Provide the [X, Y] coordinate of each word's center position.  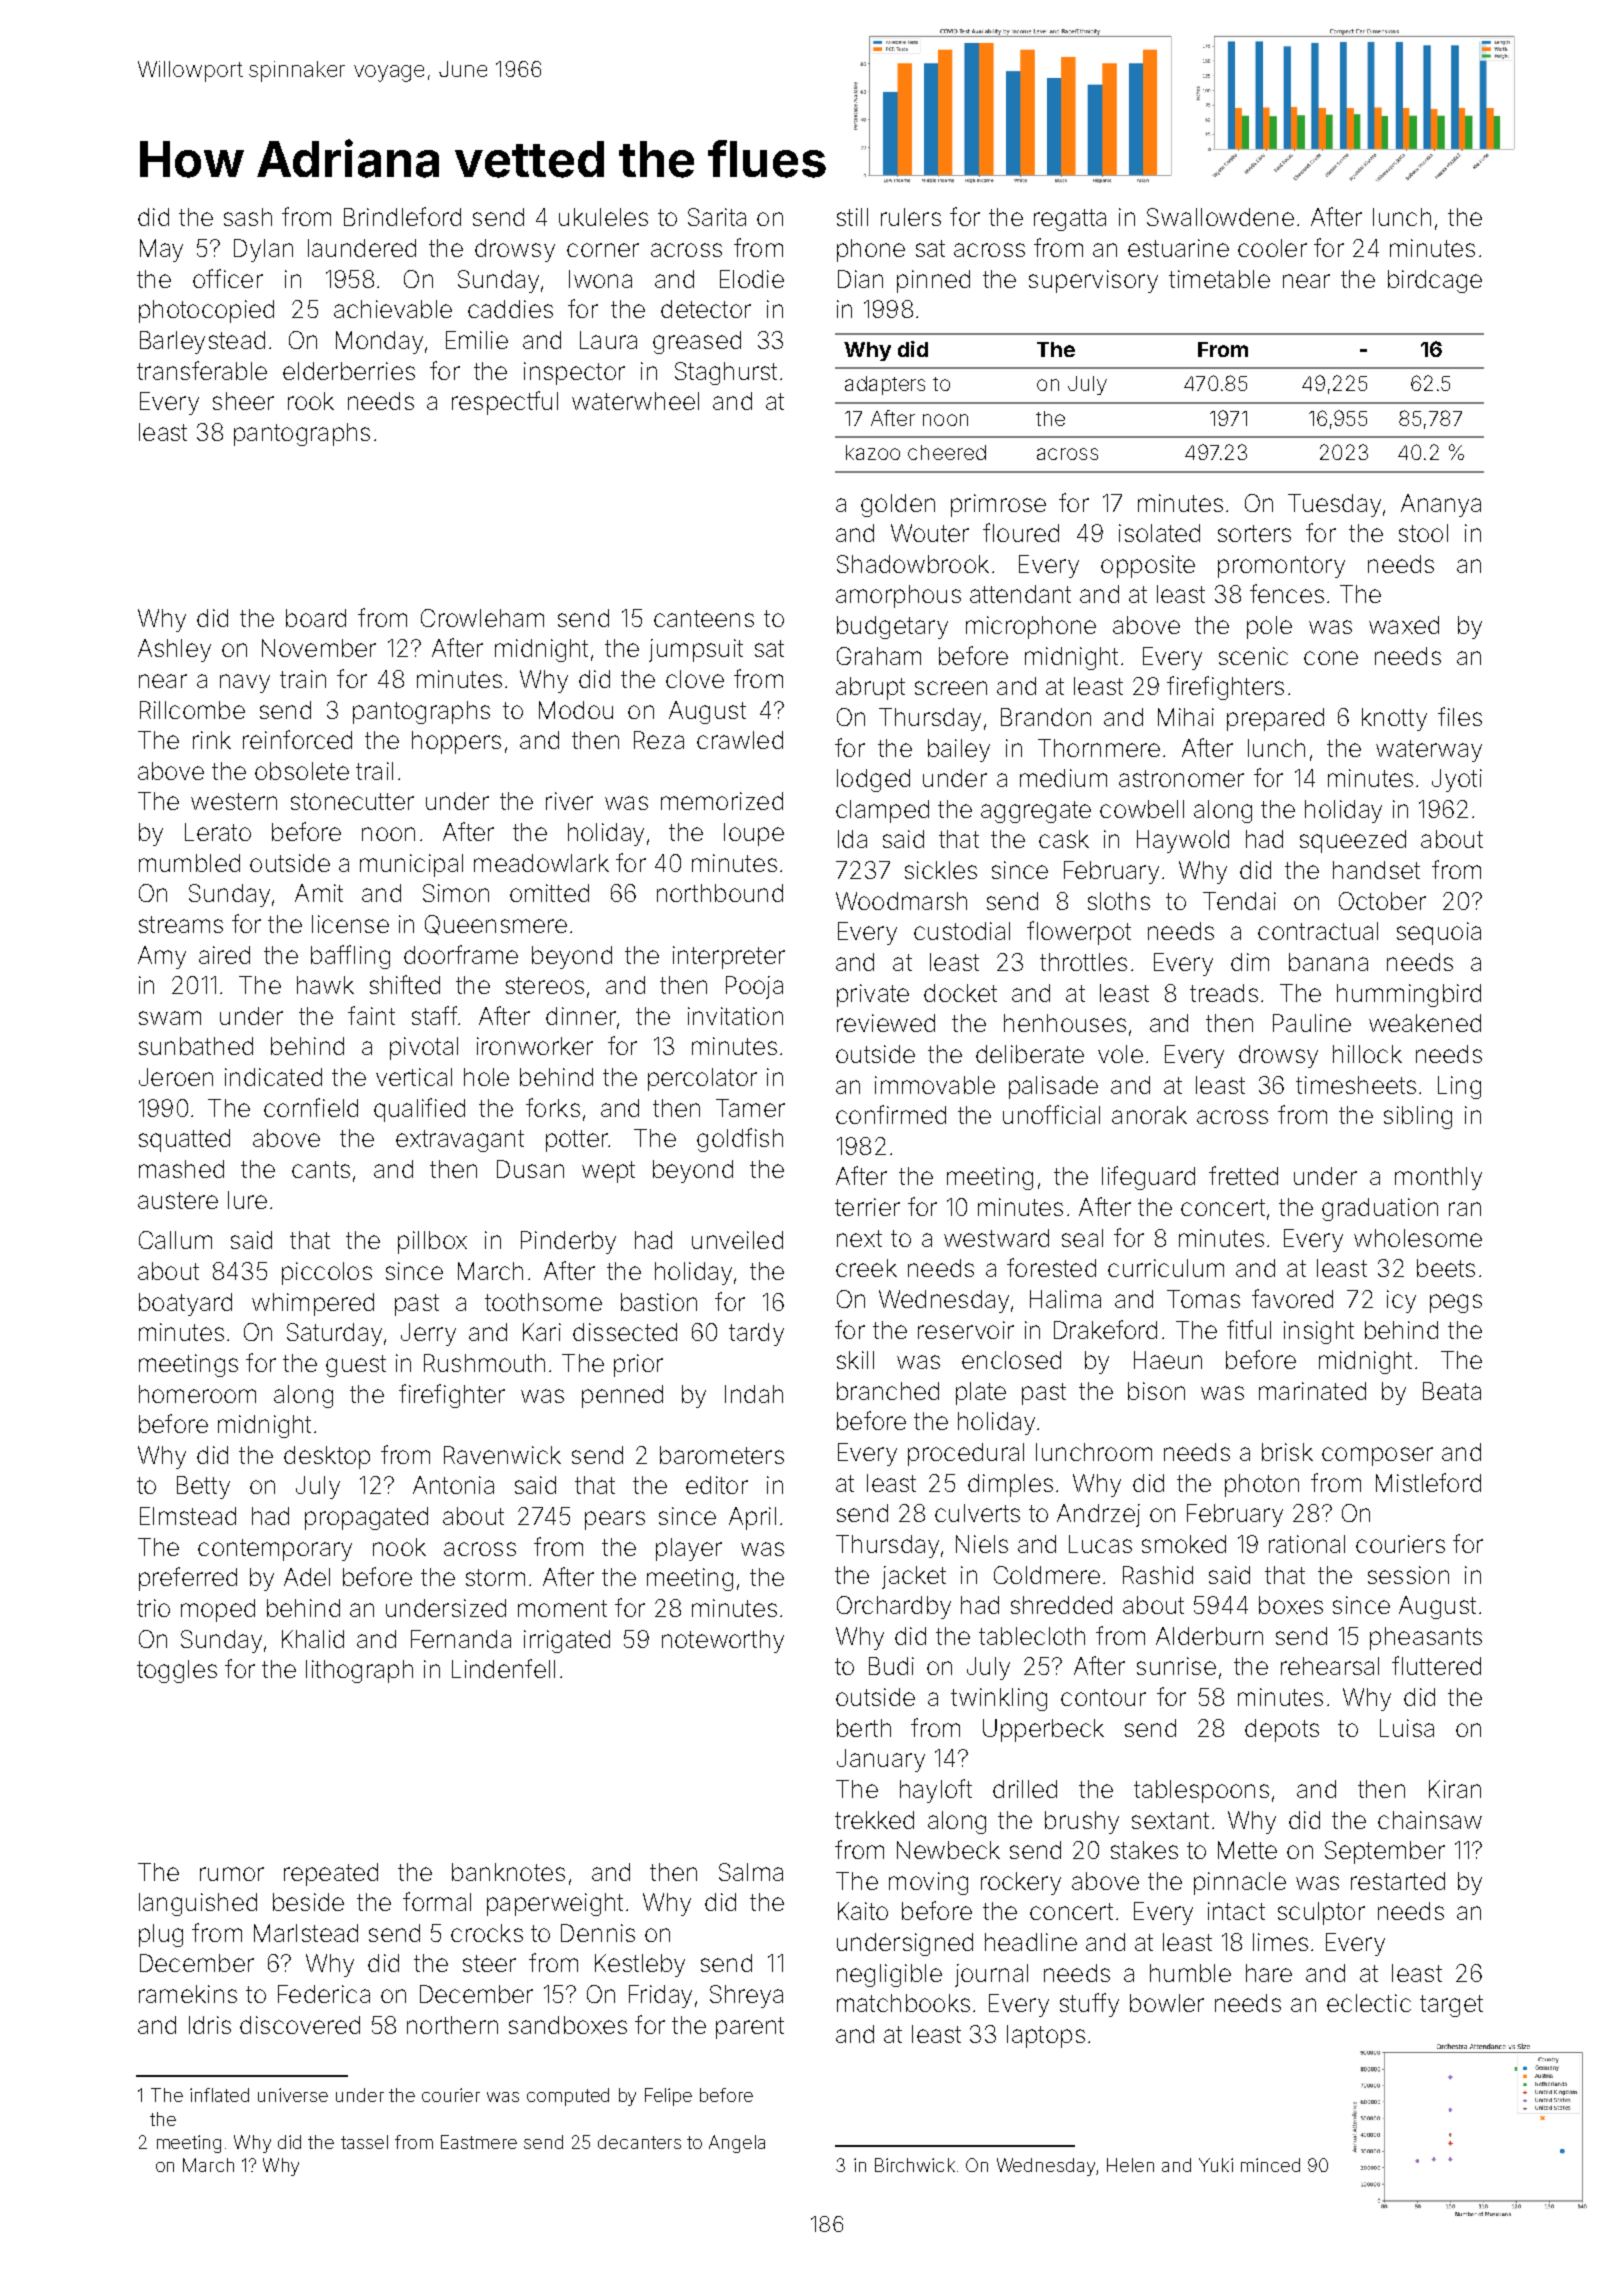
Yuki [1216, 2165]
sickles [941, 870]
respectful [505, 403]
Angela [737, 2144]
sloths [1119, 901]
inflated [219, 2095]
